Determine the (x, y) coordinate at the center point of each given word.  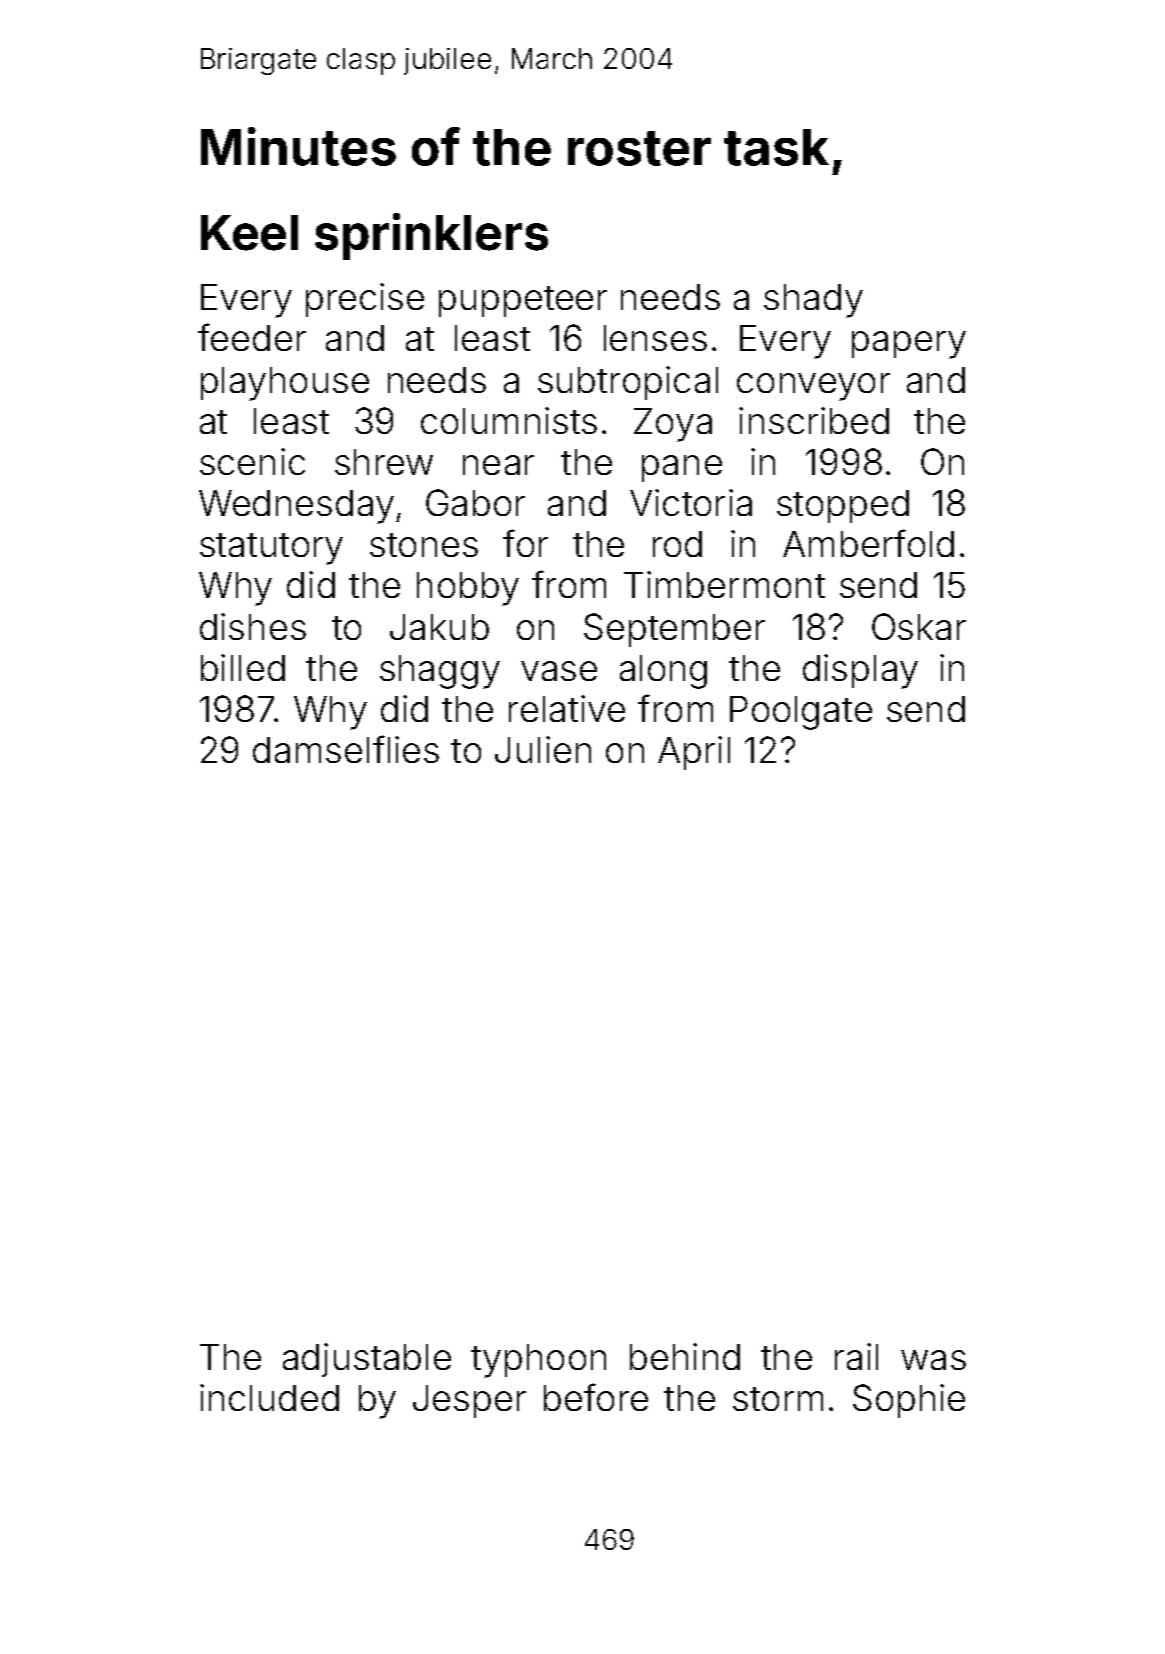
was (933, 1360)
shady (813, 301)
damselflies (346, 749)
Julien (543, 749)
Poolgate (801, 713)
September (674, 630)
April (694, 753)
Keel (249, 233)
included (269, 1397)
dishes (253, 626)
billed (243, 667)
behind (685, 1356)
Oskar (919, 626)
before (596, 1397)
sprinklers (431, 236)
